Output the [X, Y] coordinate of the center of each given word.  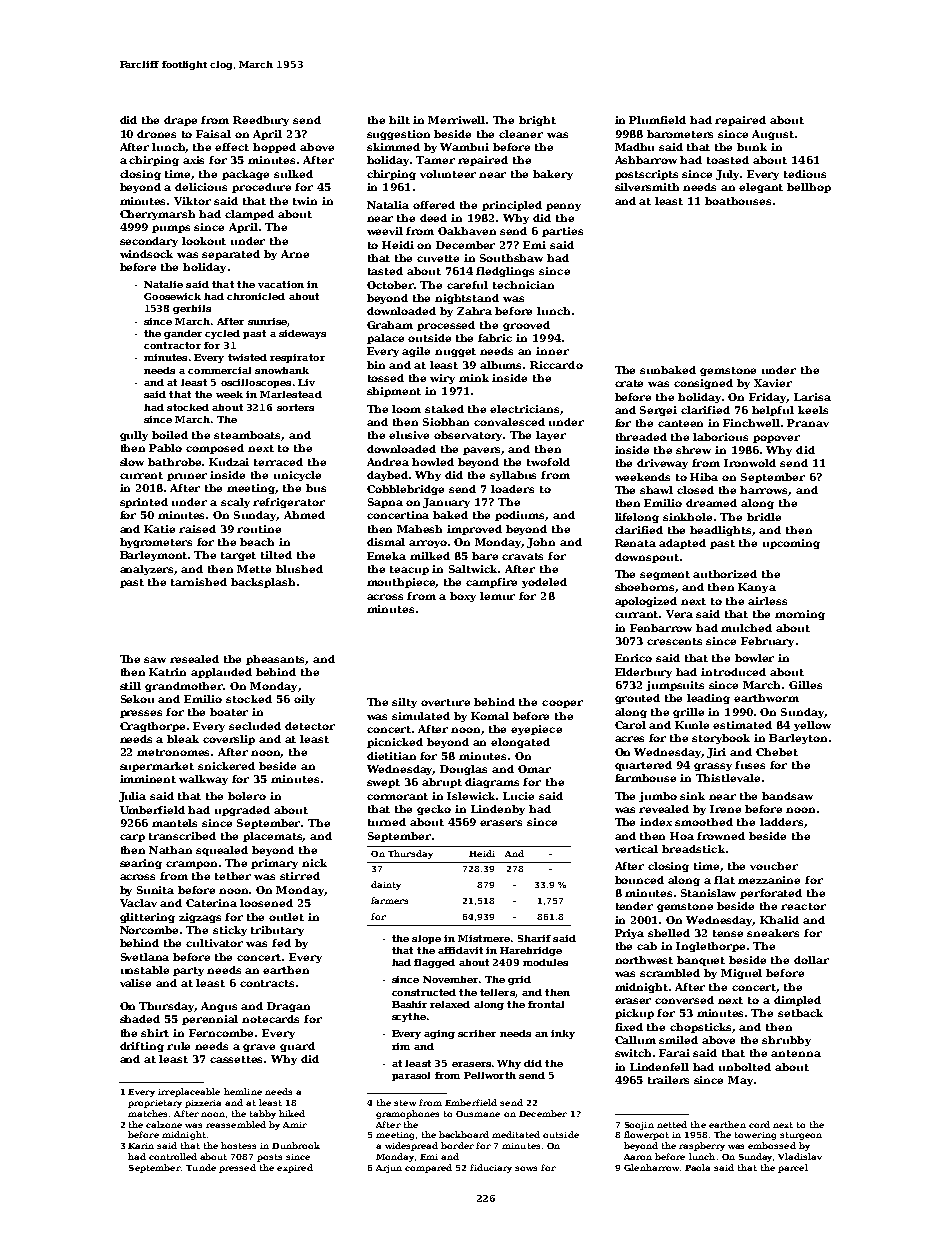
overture [445, 702]
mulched [746, 628]
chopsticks [701, 1028]
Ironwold [750, 463]
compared [428, 1168]
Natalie [163, 284]
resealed [194, 659]
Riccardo [556, 365]
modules [545, 962]
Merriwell [457, 120]
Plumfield [657, 120]
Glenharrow [651, 1167]
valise [135, 983]
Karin [141, 1146]
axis [193, 160]
